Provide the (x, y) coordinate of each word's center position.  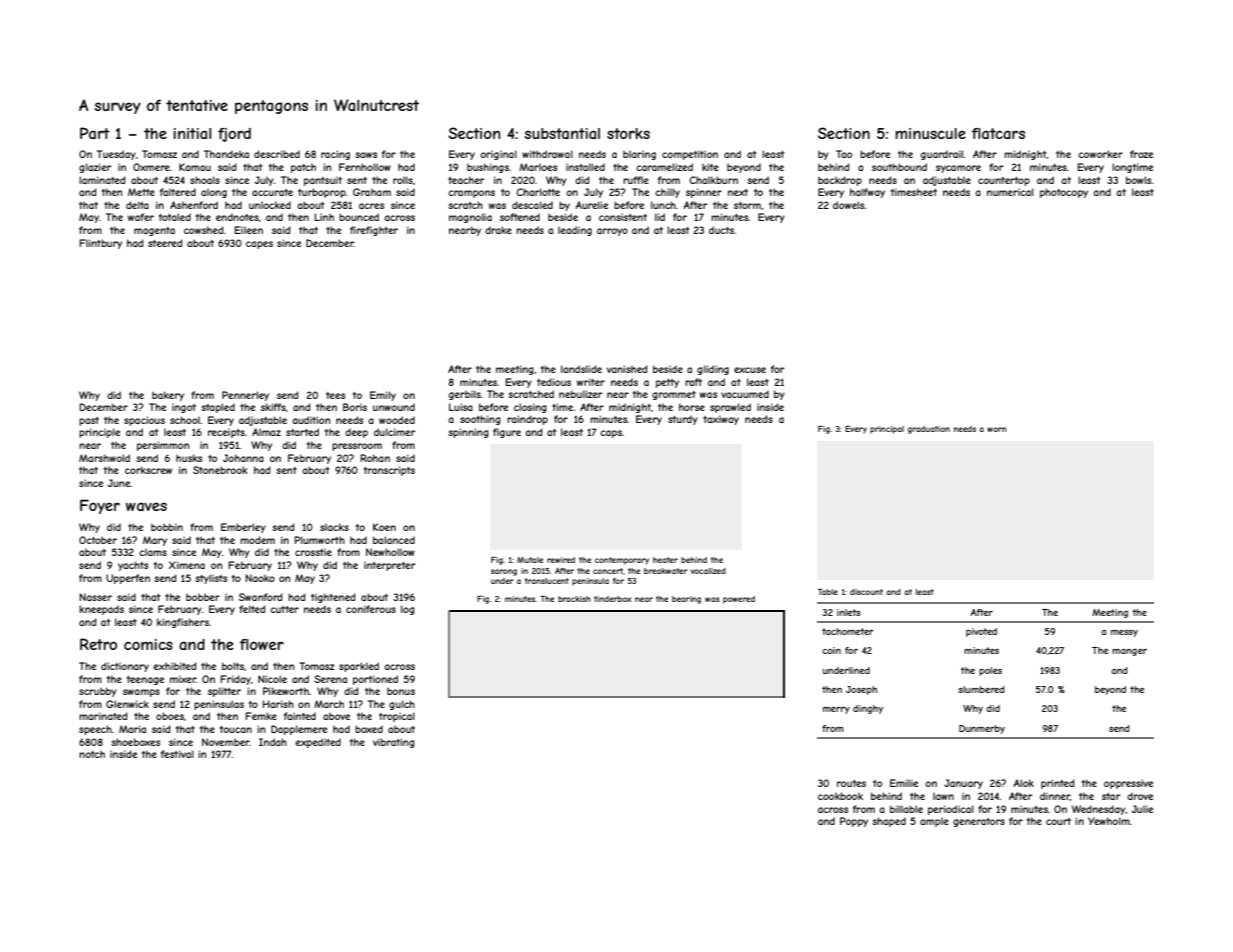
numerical (1010, 192)
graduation (928, 430)
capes (259, 245)
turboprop (322, 193)
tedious (554, 382)
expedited (318, 743)
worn (996, 429)
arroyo (612, 232)
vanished (627, 369)
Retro (98, 644)
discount (866, 592)
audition (311, 420)
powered (739, 600)
